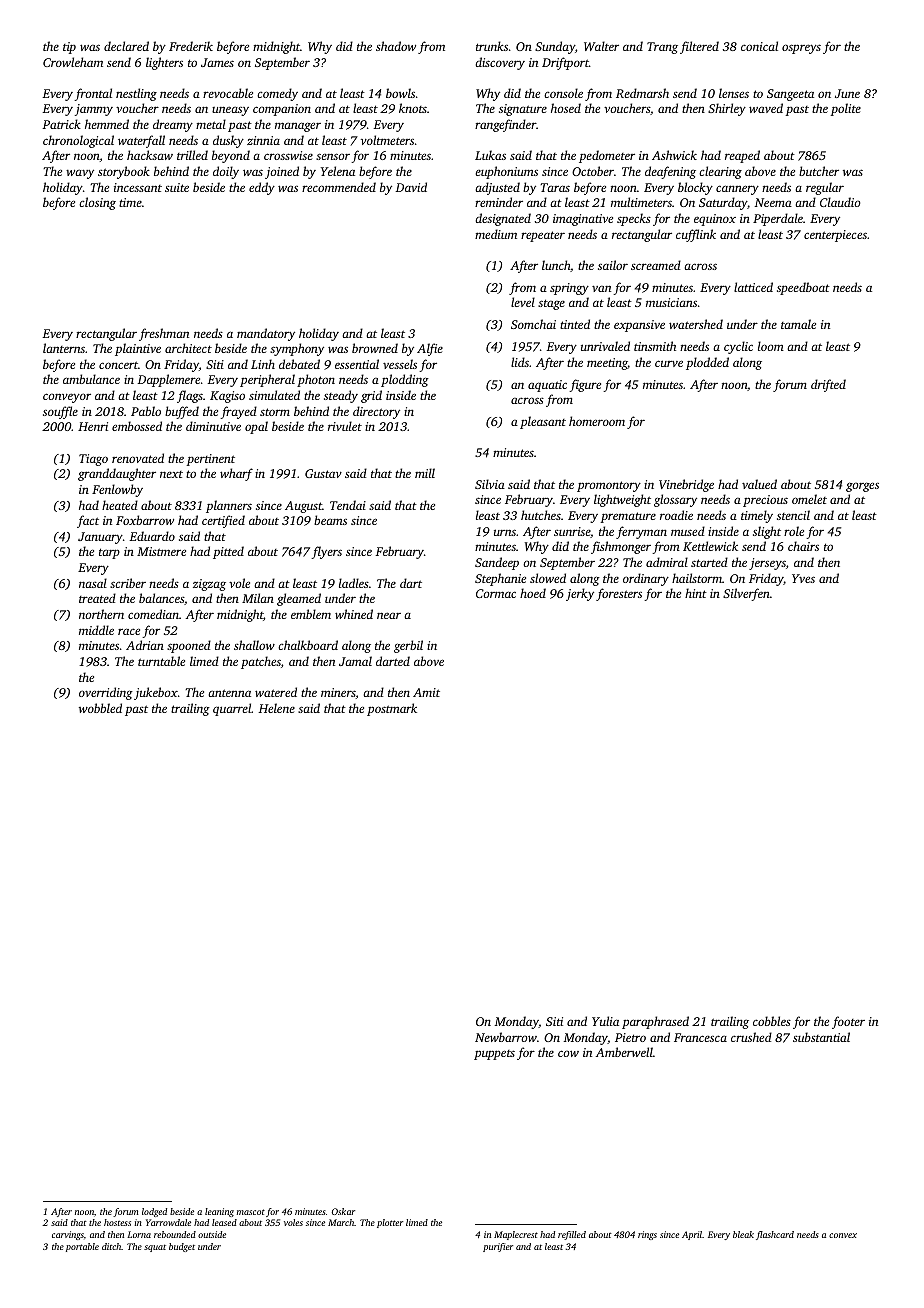 This screenshot has height=1308, width=924. What do you see at coordinates (548, 578) in the screenshot?
I see `slowed` at bounding box center [548, 578].
